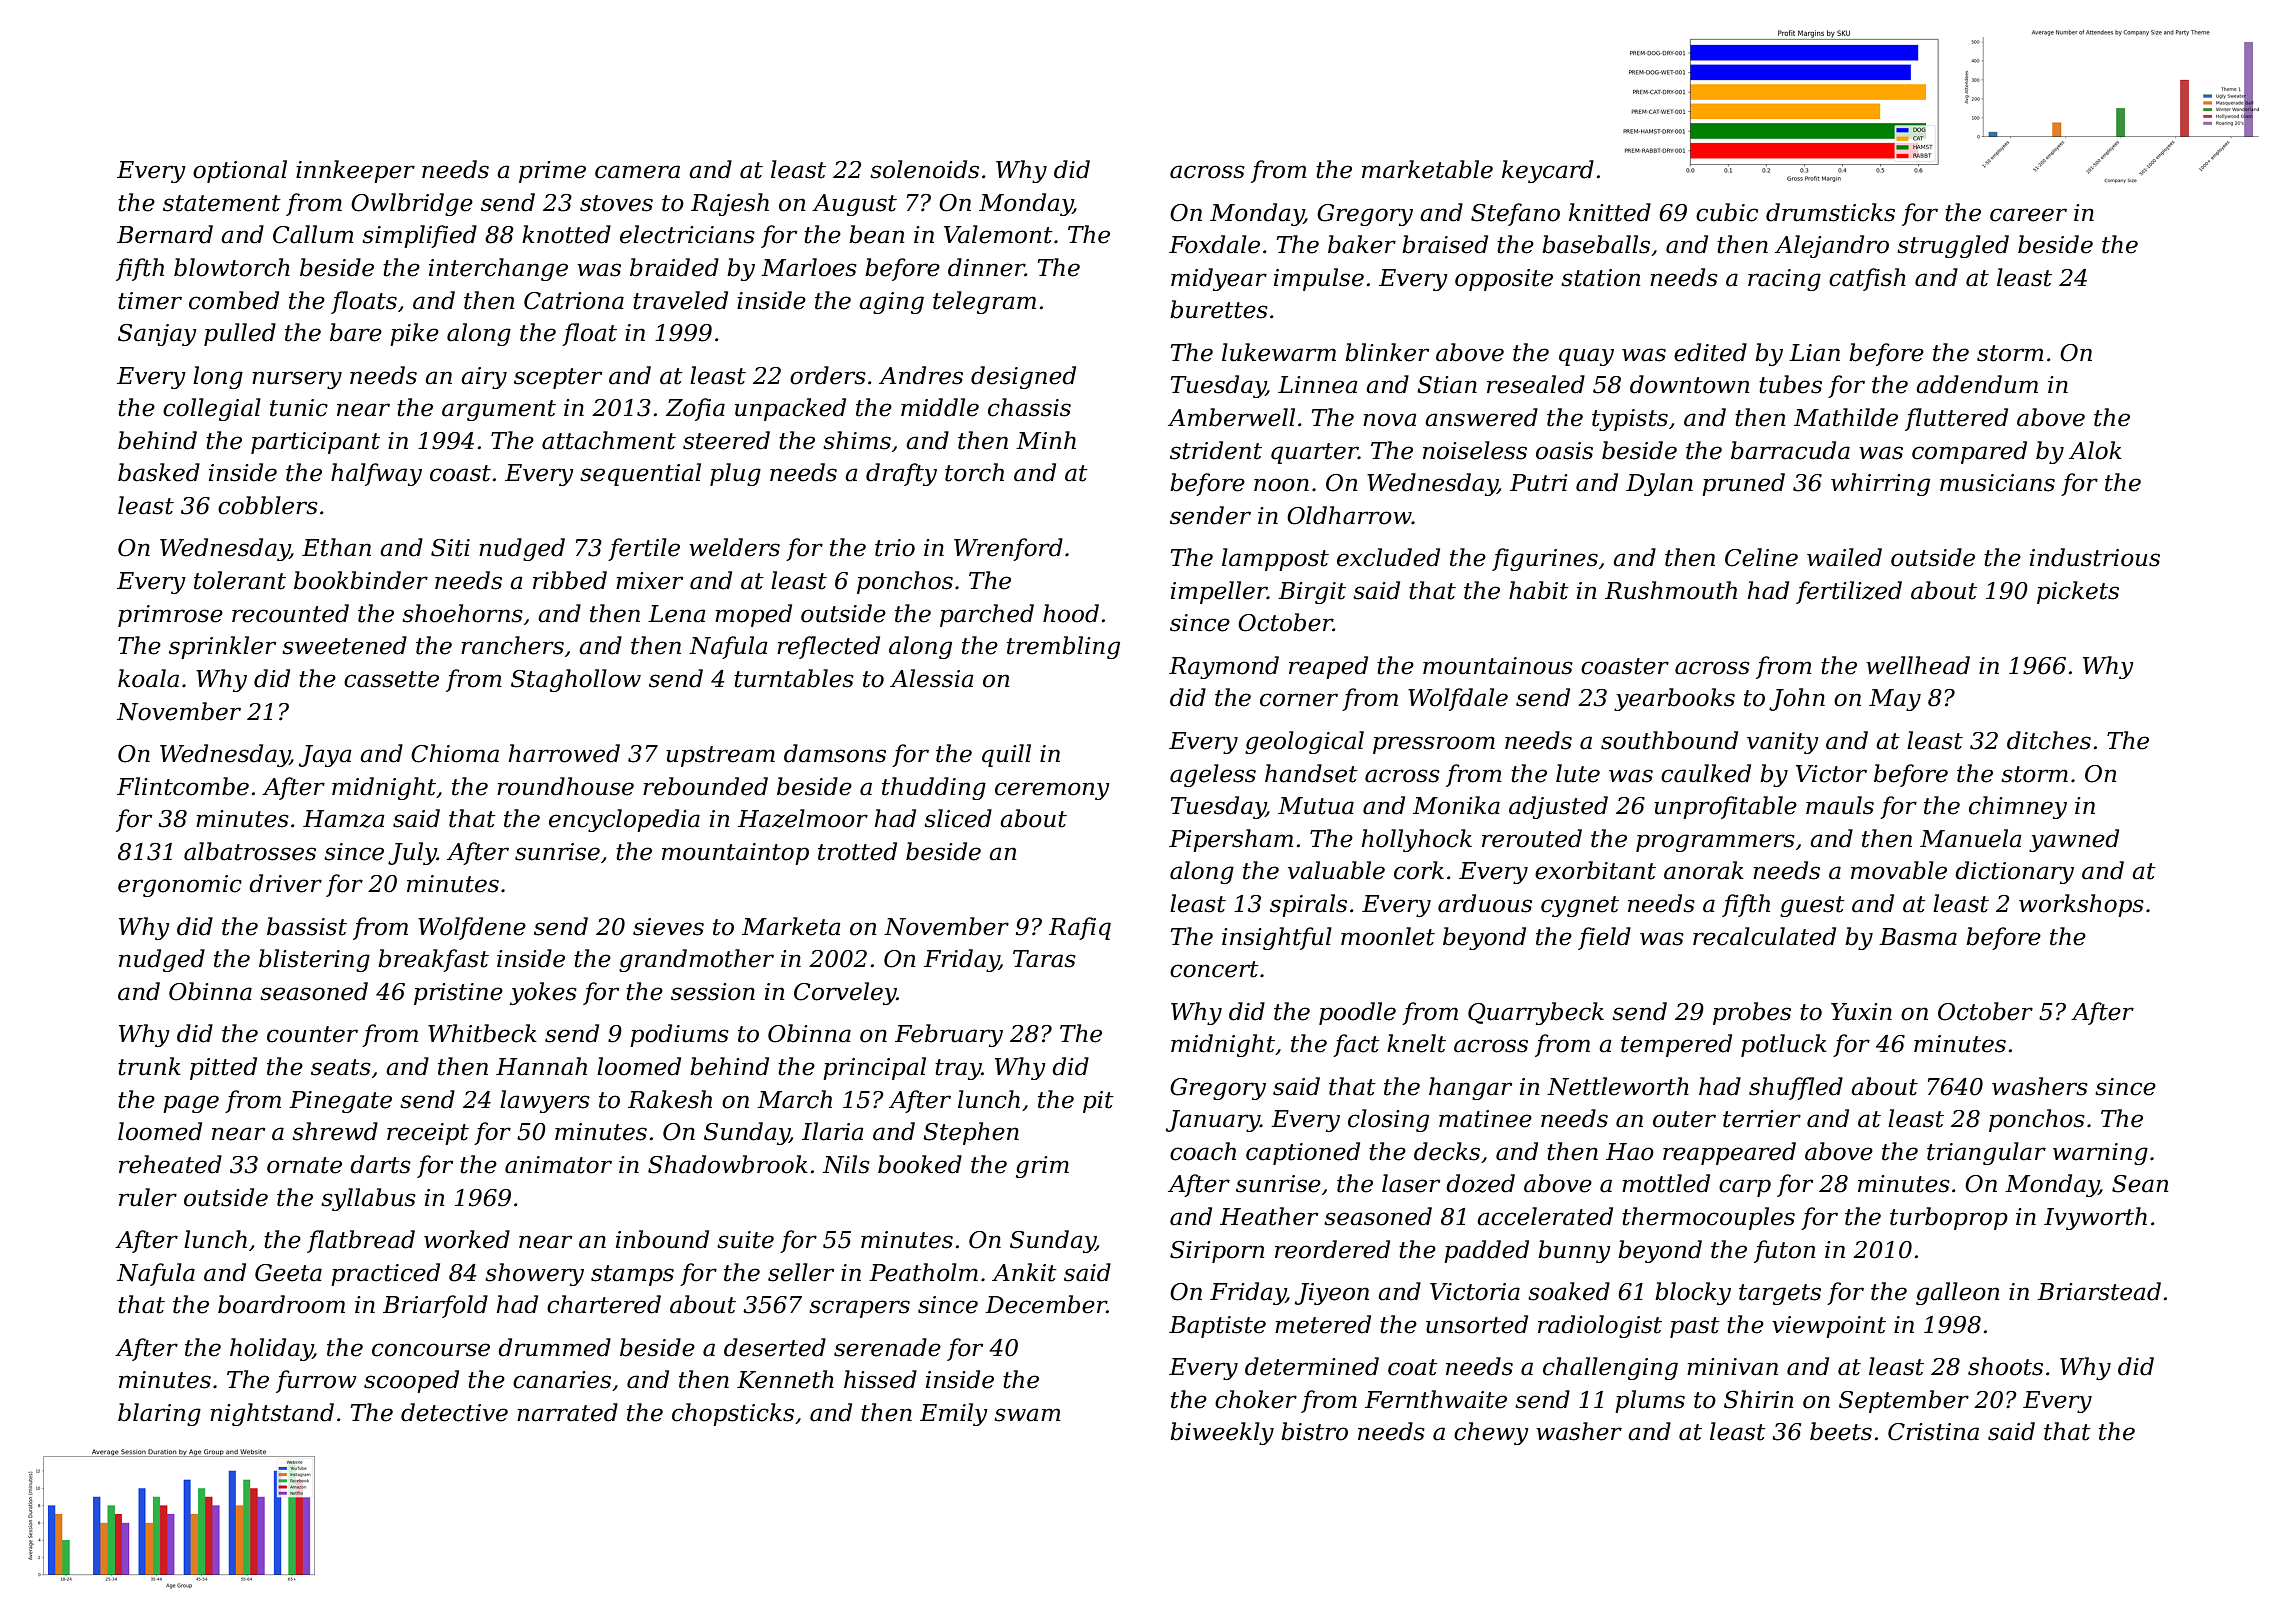 The width and height of the screenshot is (2292, 1620). I want to click on canaries, so click(562, 1380).
